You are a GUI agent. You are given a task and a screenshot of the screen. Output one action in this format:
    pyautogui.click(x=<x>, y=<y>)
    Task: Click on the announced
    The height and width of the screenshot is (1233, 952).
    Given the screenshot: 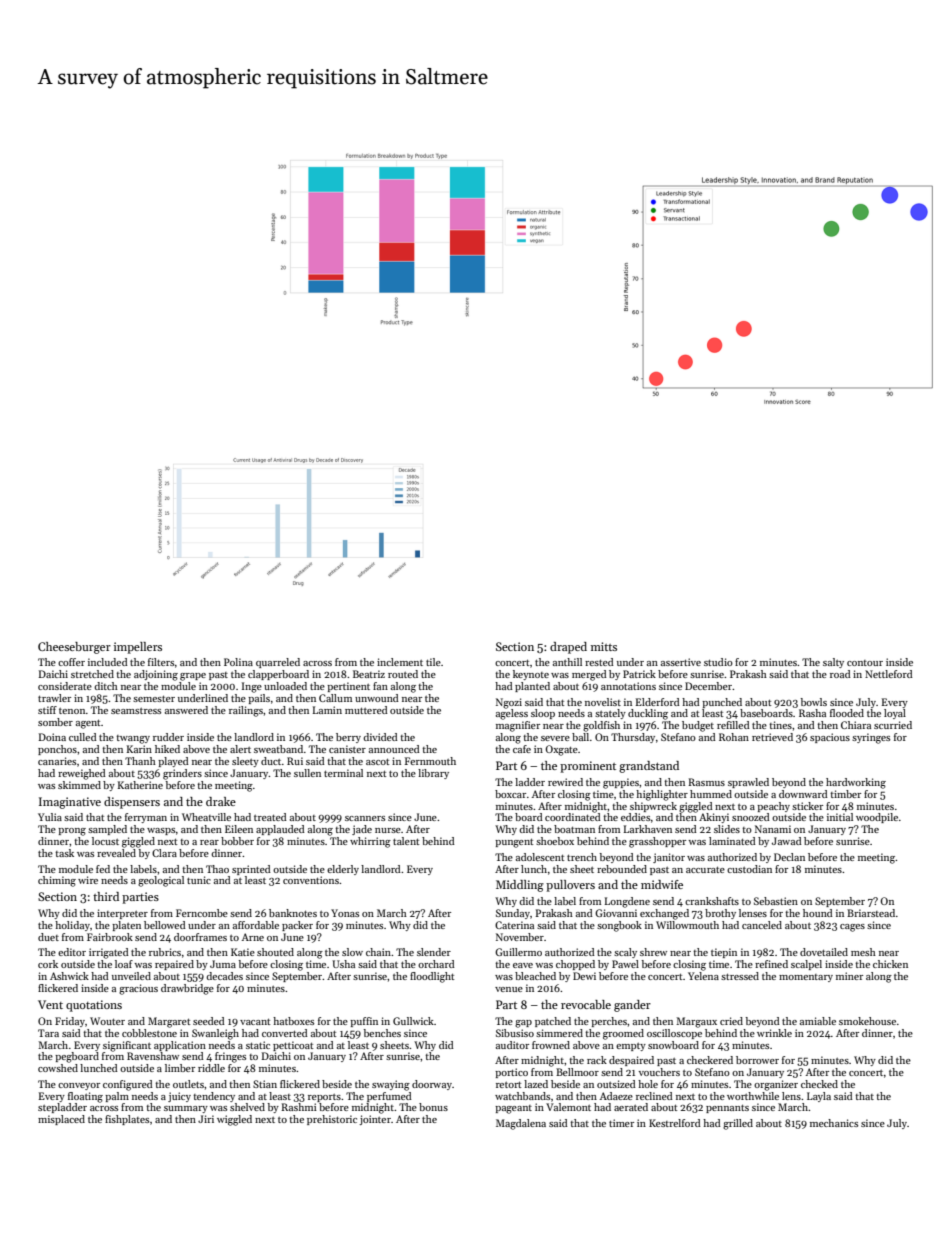 What is the action you would take?
    pyautogui.click(x=394, y=749)
